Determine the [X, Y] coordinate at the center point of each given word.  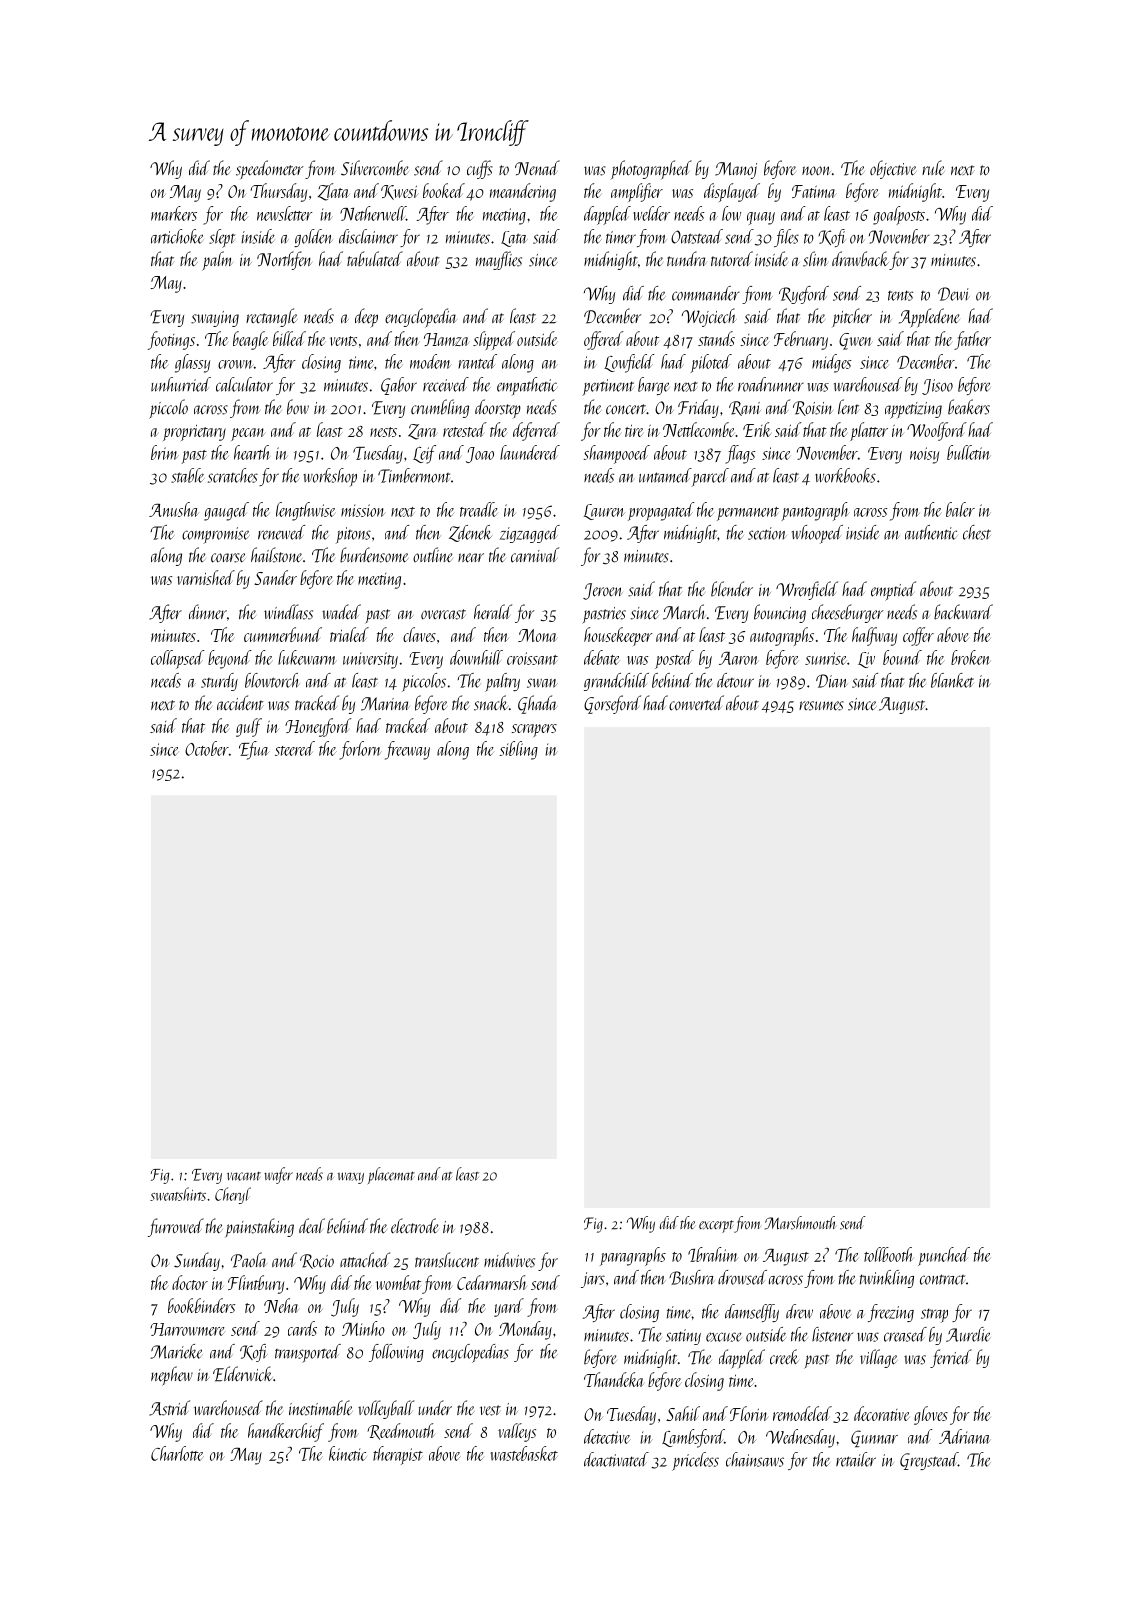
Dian [831, 681]
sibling [518, 750]
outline [432, 554]
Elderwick [243, 1374]
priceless [695, 1461]
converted [696, 703]
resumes [821, 706]
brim [165, 452]
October [207, 748]
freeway [407, 750]
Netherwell [373, 213]
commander [706, 293]
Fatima [814, 191]
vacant [244, 1176]
